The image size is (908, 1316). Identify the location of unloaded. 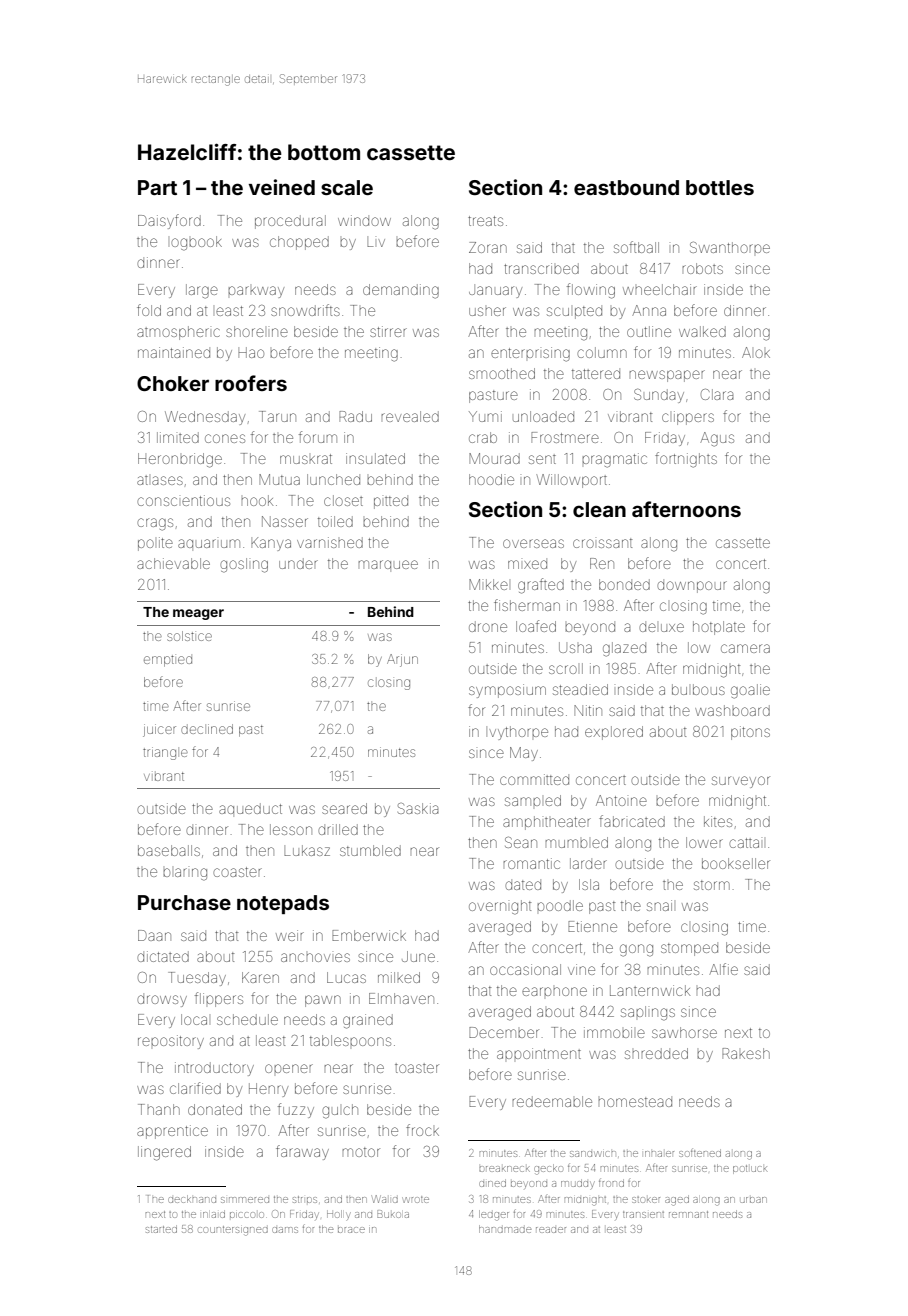
(543, 416).
